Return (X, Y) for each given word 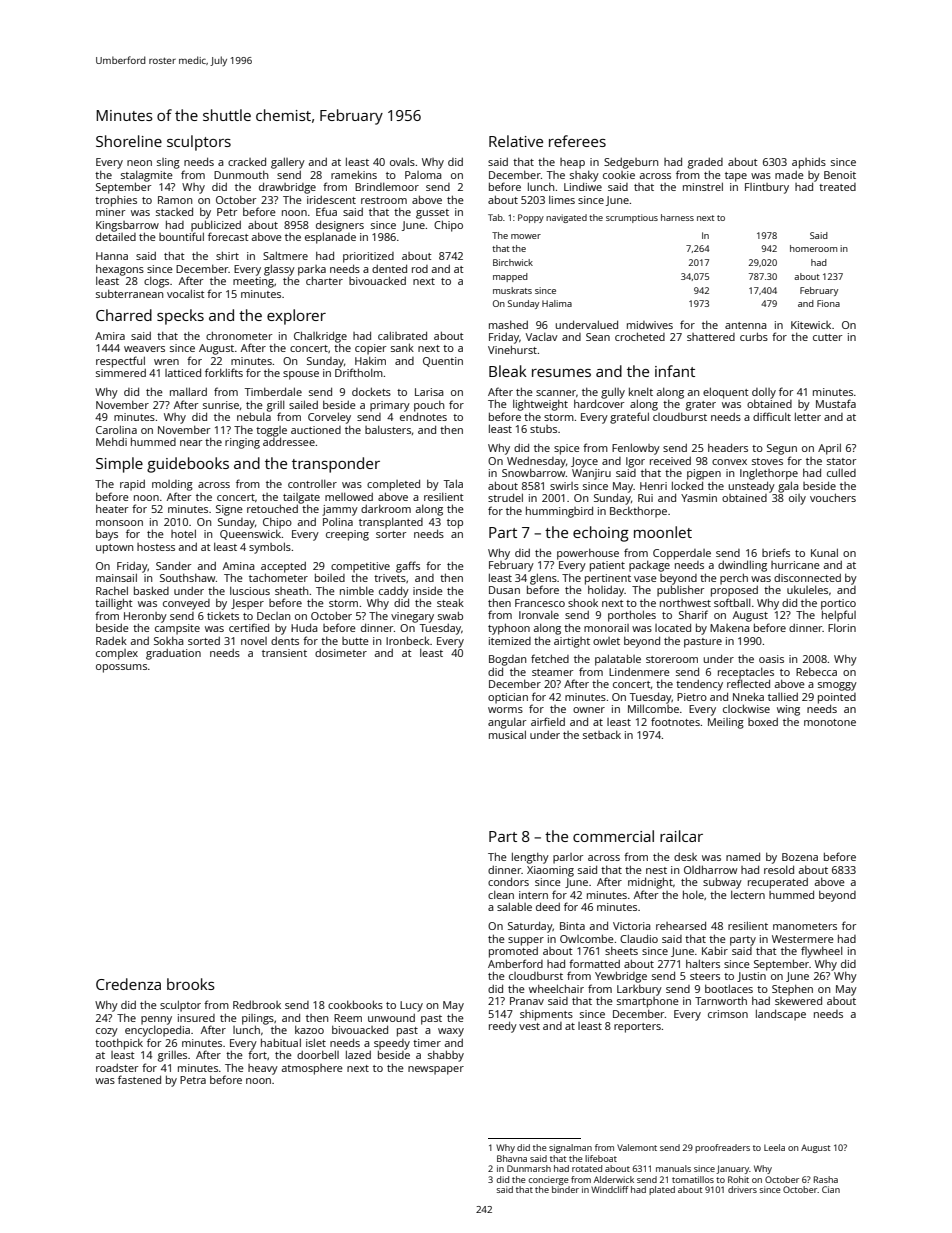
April (829, 449)
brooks (191, 984)
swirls (564, 486)
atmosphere (312, 1069)
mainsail (116, 577)
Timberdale (273, 391)
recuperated (778, 883)
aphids (809, 163)
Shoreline (129, 141)
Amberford (515, 963)
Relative (516, 141)
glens (543, 579)
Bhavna (512, 1158)
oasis (771, 659)
